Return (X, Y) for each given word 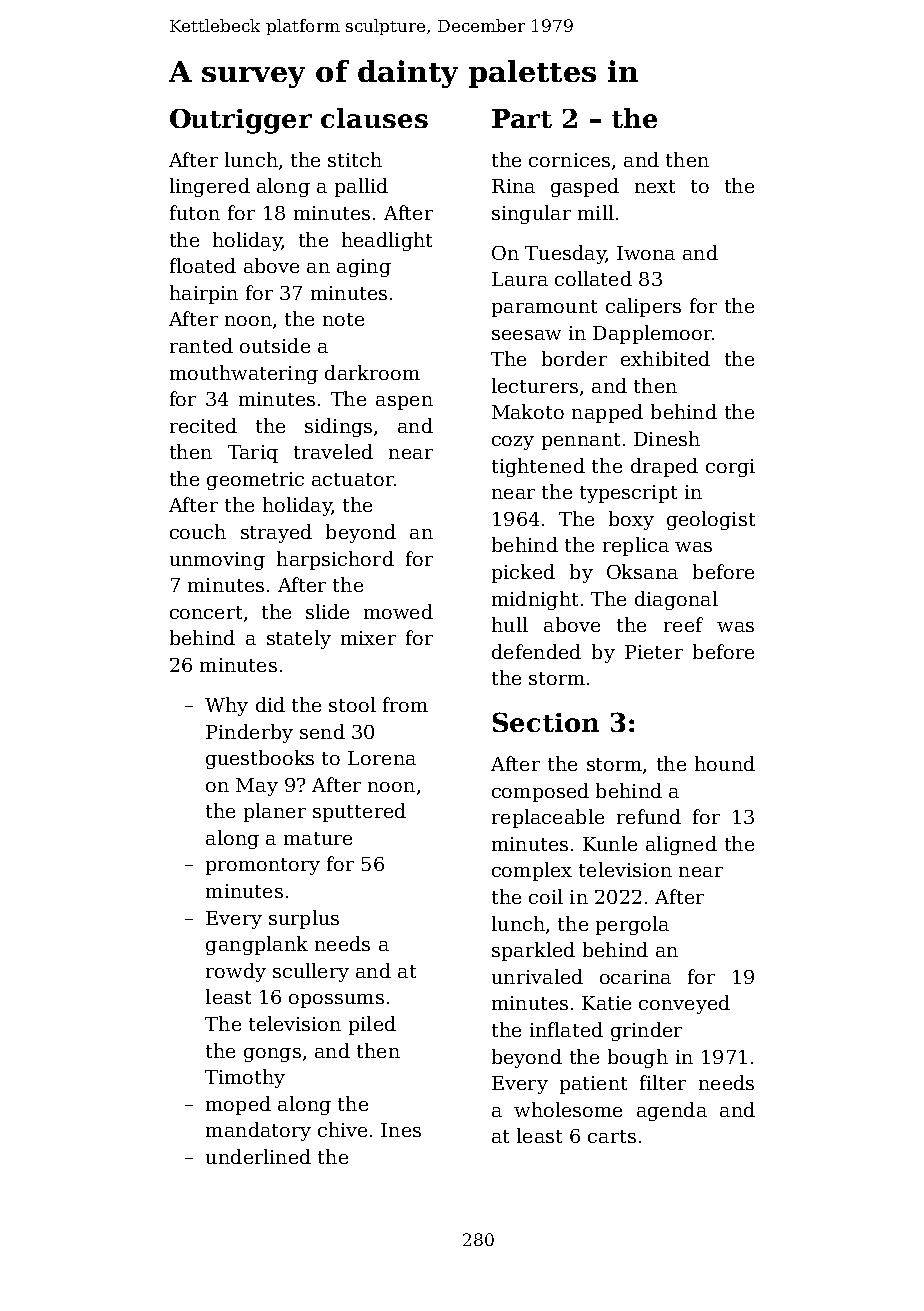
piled (372, 1025)
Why (226, 706)
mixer (368, 638)
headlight (387, 241)
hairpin (204, 294)
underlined (258, 1156)
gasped (585, 187)
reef (683, 624)
